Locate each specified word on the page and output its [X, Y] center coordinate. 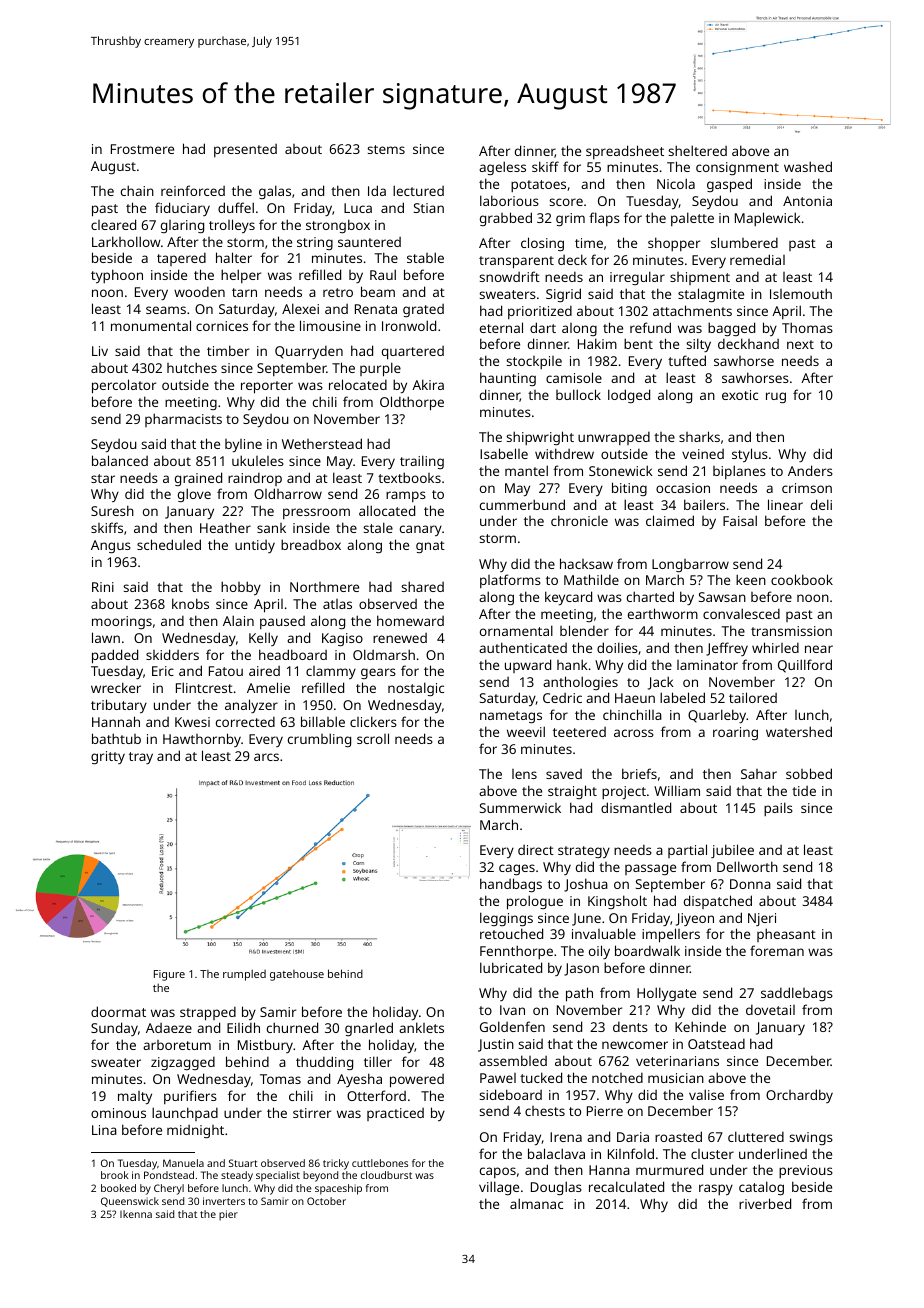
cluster [712, 1154]
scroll [373, 738]
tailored [753, 697]
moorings [122, 622]
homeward [410, 620]
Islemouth [801, 293]
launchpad [185, 1114]
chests [545, 1111]
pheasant [786, 935]
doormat [118, 1011]
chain [137, 190]
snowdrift [509, 276]
